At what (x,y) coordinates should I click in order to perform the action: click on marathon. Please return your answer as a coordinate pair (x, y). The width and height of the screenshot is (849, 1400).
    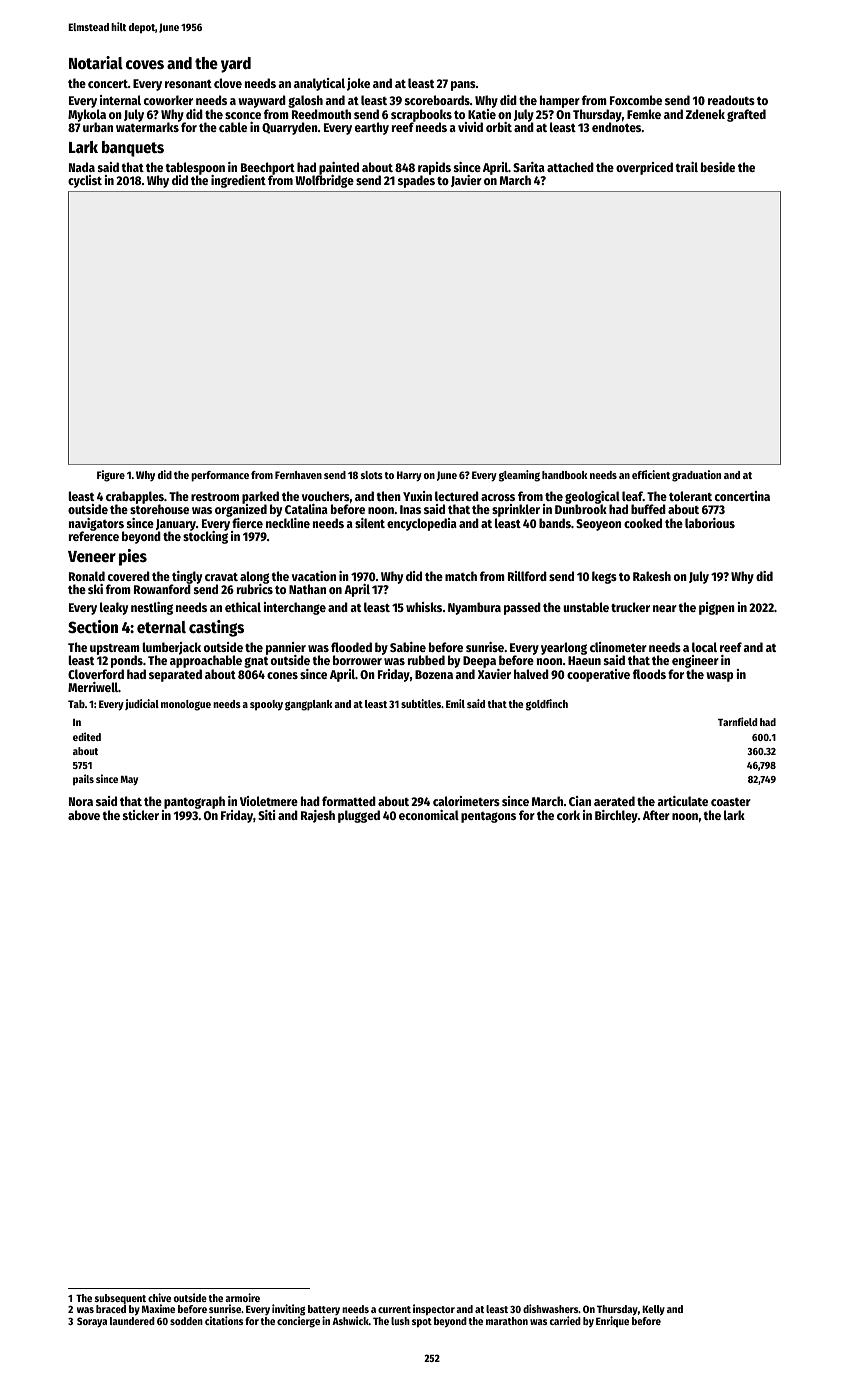
    Looking at the image, I should click on (507, 1321).
